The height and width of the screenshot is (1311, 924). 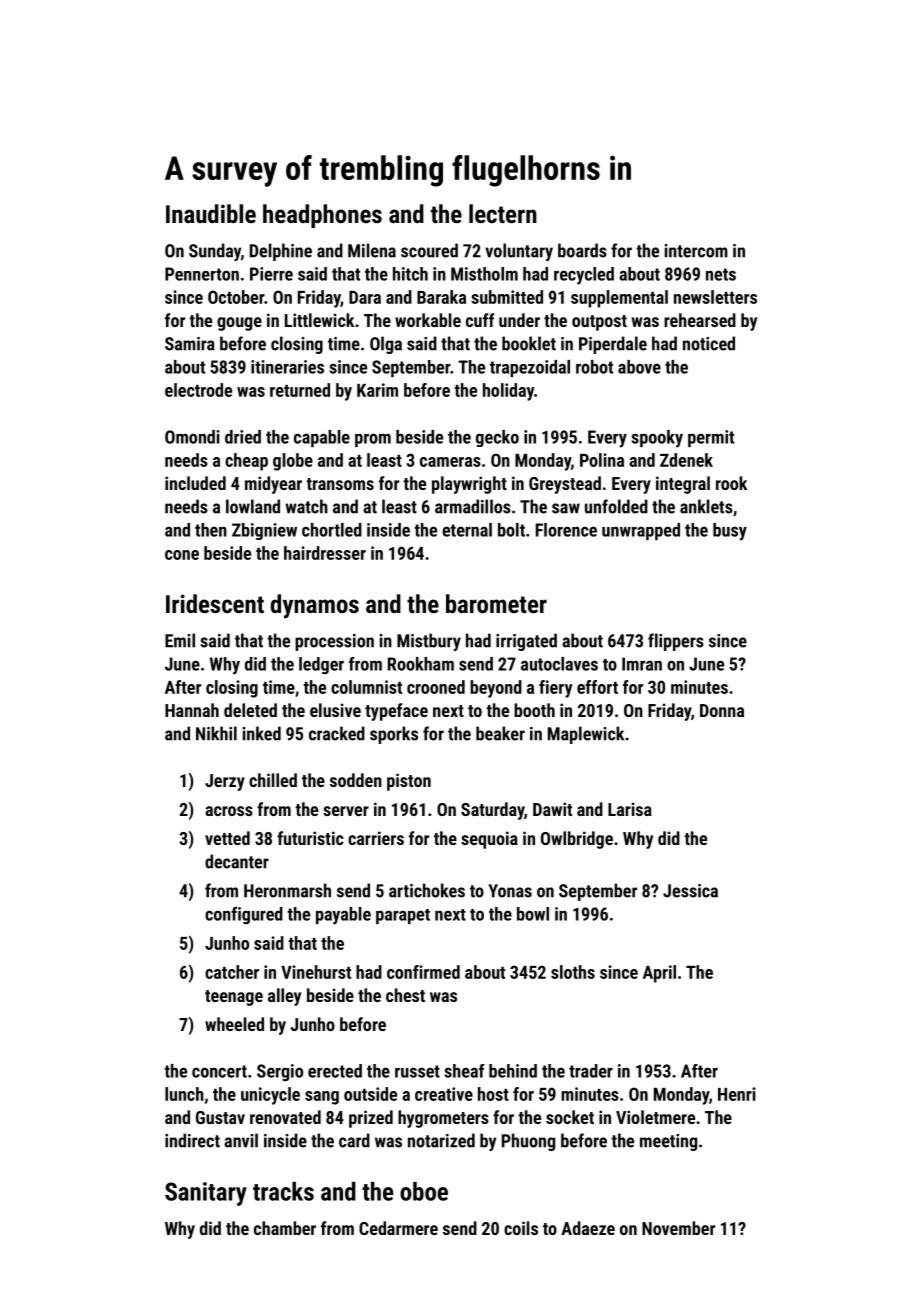 What do you see at coordinates (630, 809) in the screenshot?
I see `Larisa` at bounding box center [630, 809].
